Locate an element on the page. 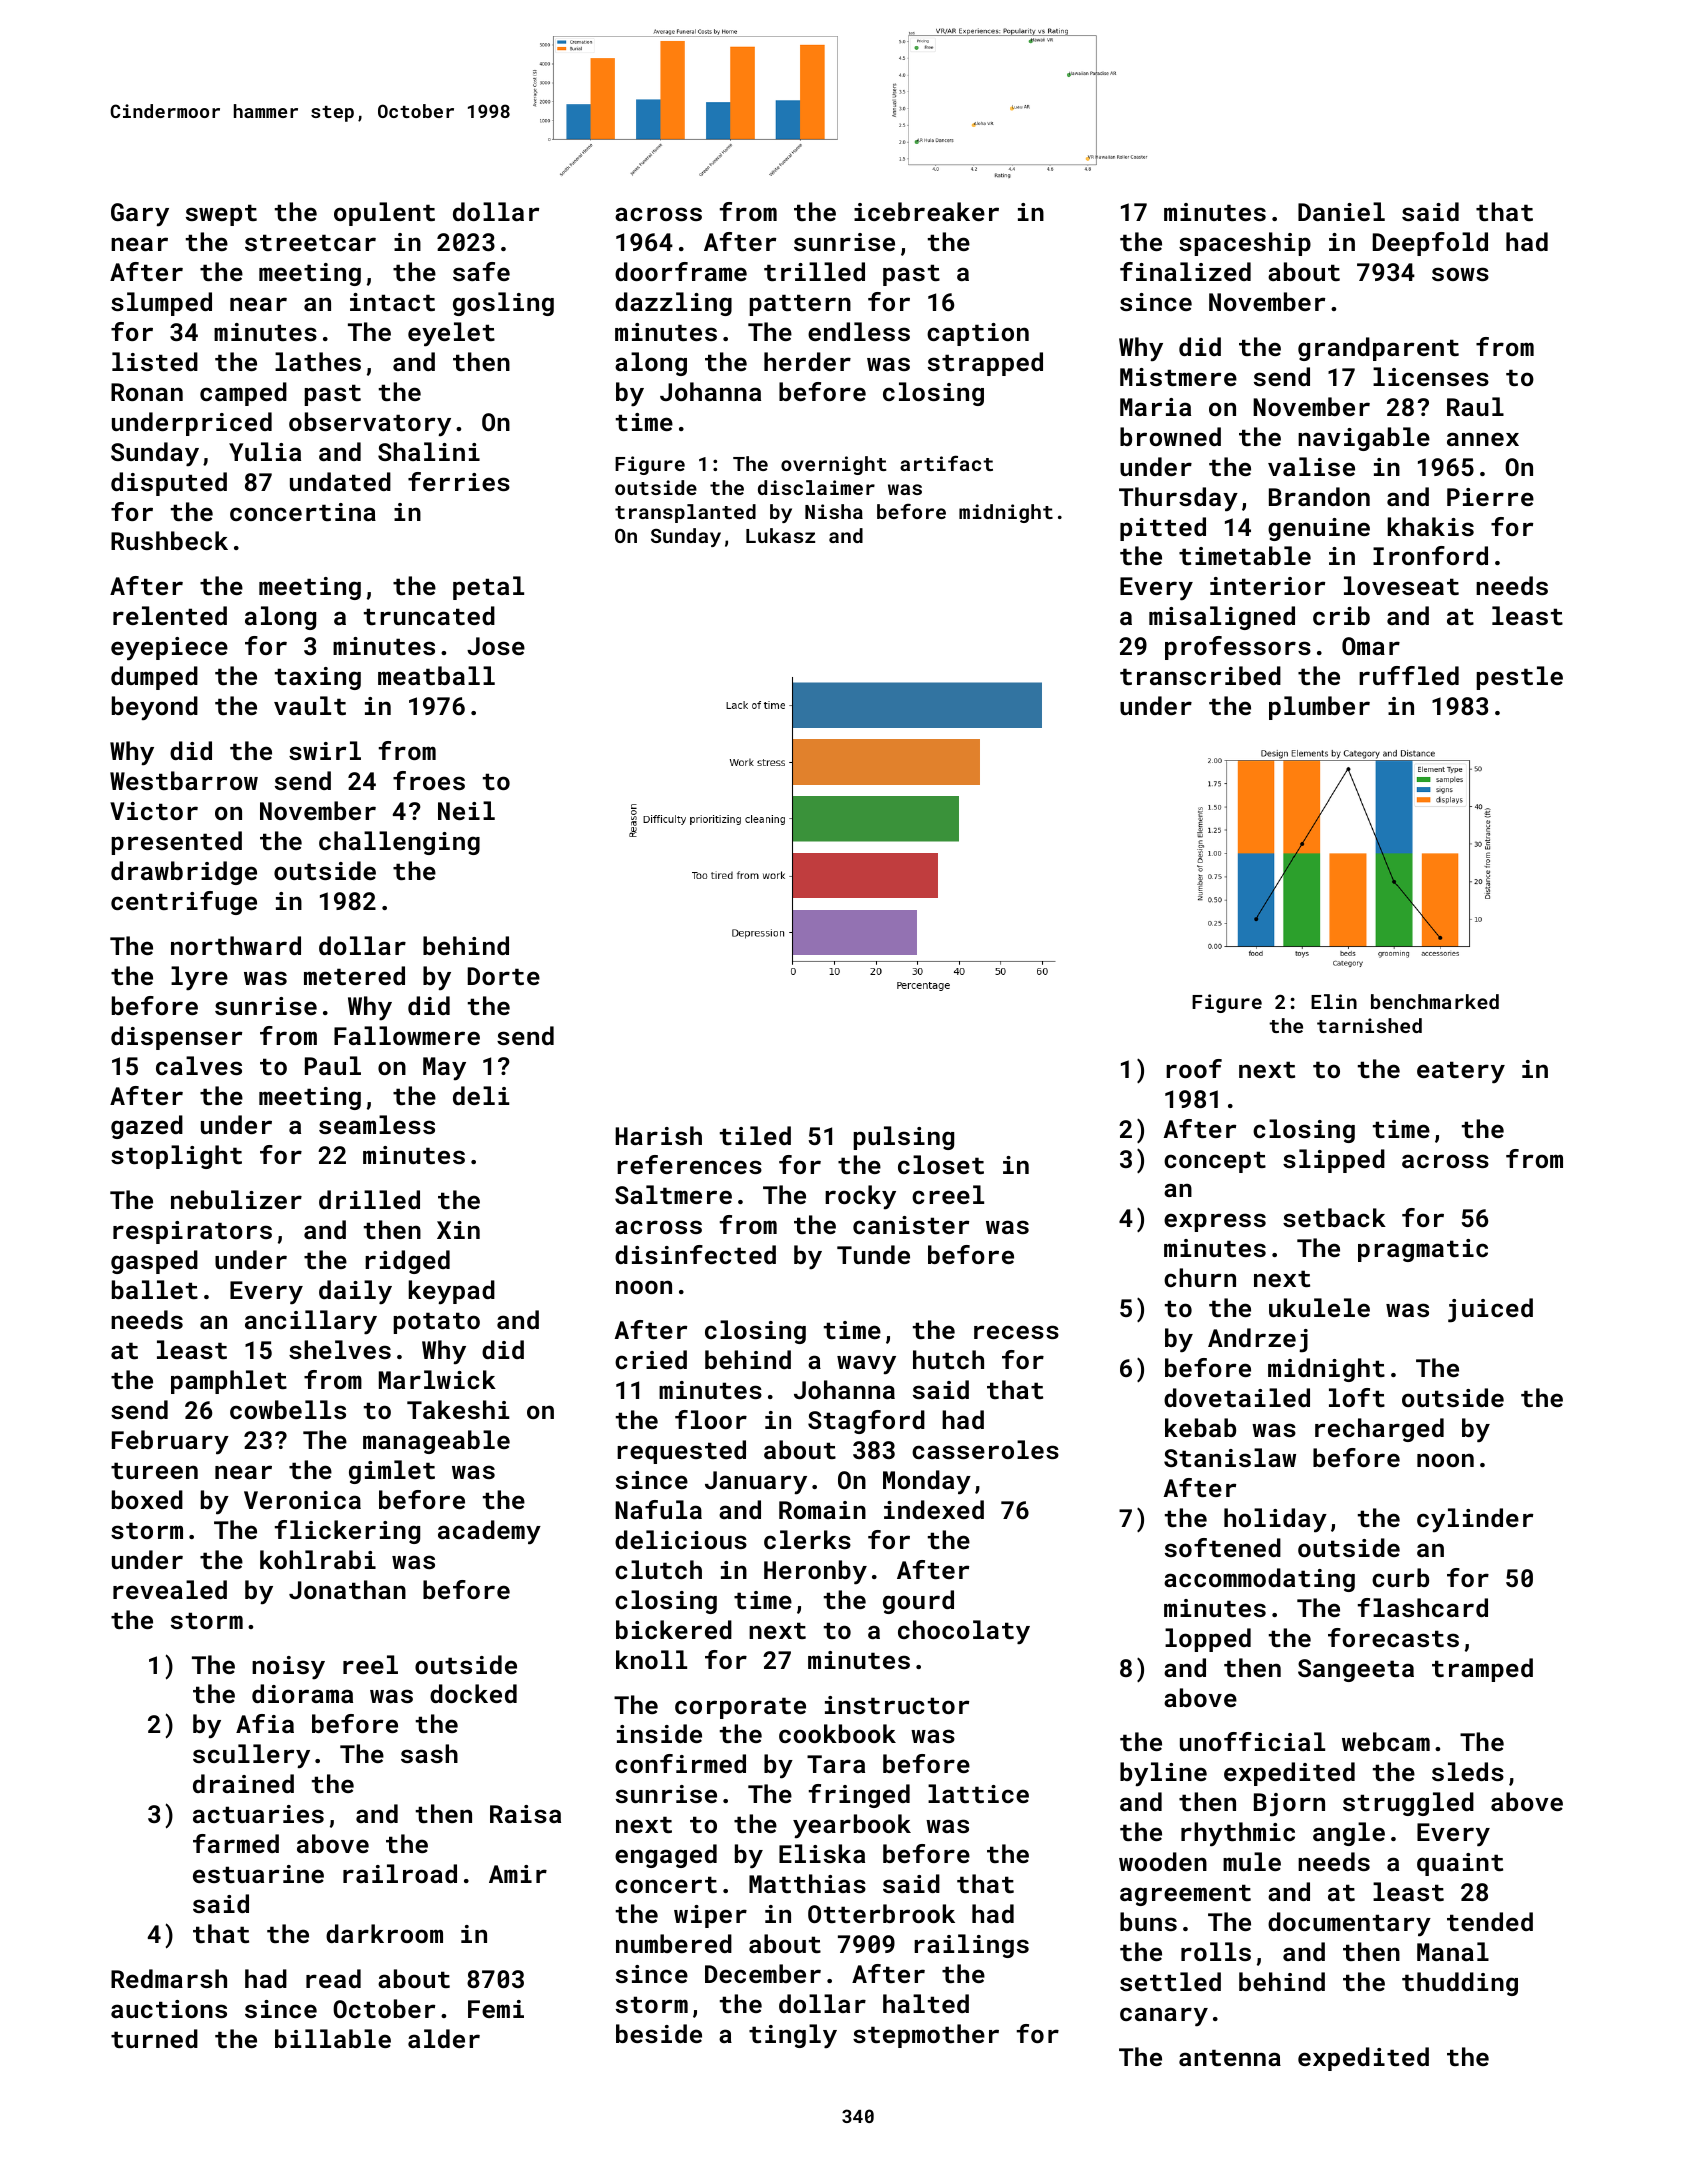  finalized is located at coordinates (1185, 271).
